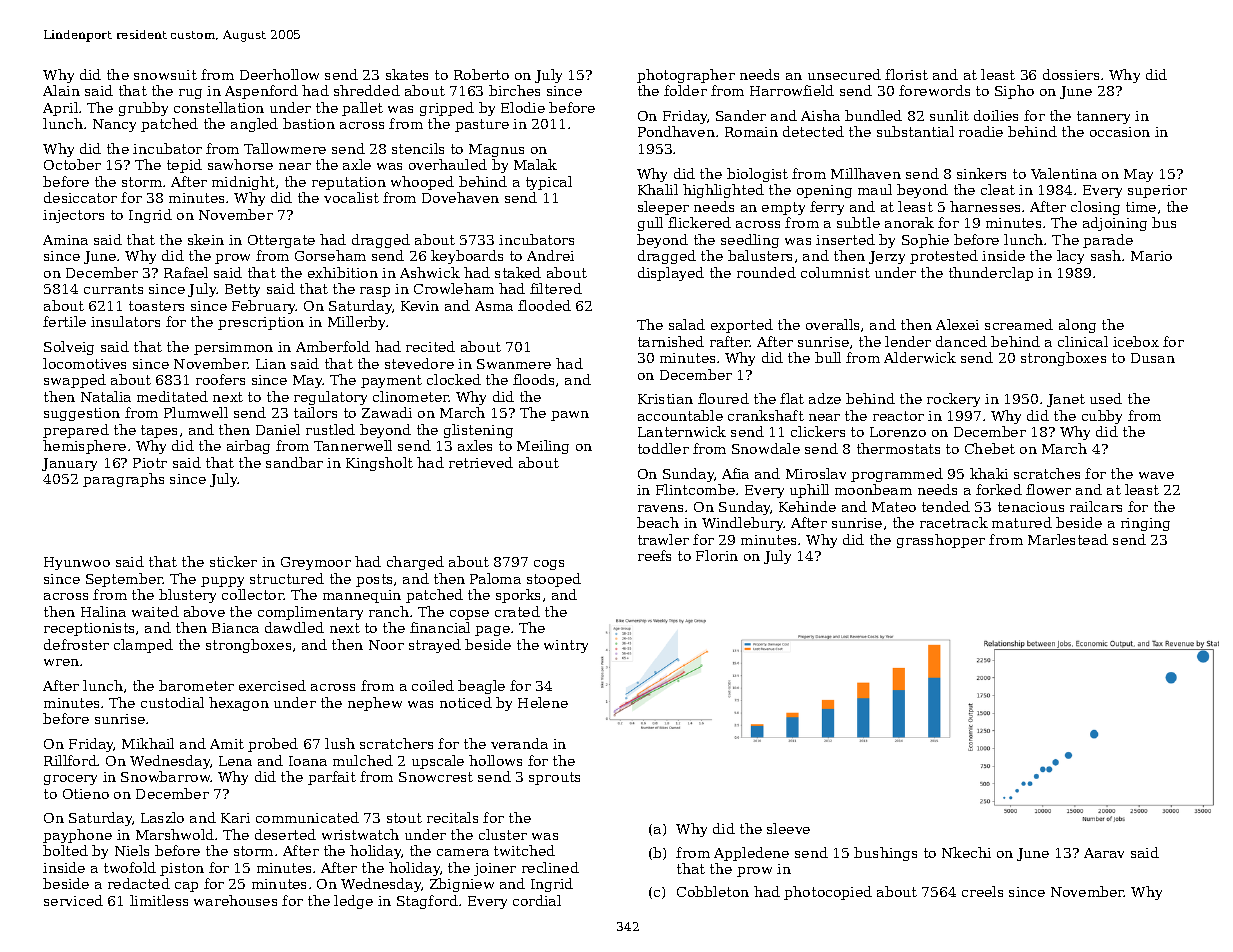  Describe the element at coordinates (73, 900) in the screenshot. I see `serviced` at that location.
